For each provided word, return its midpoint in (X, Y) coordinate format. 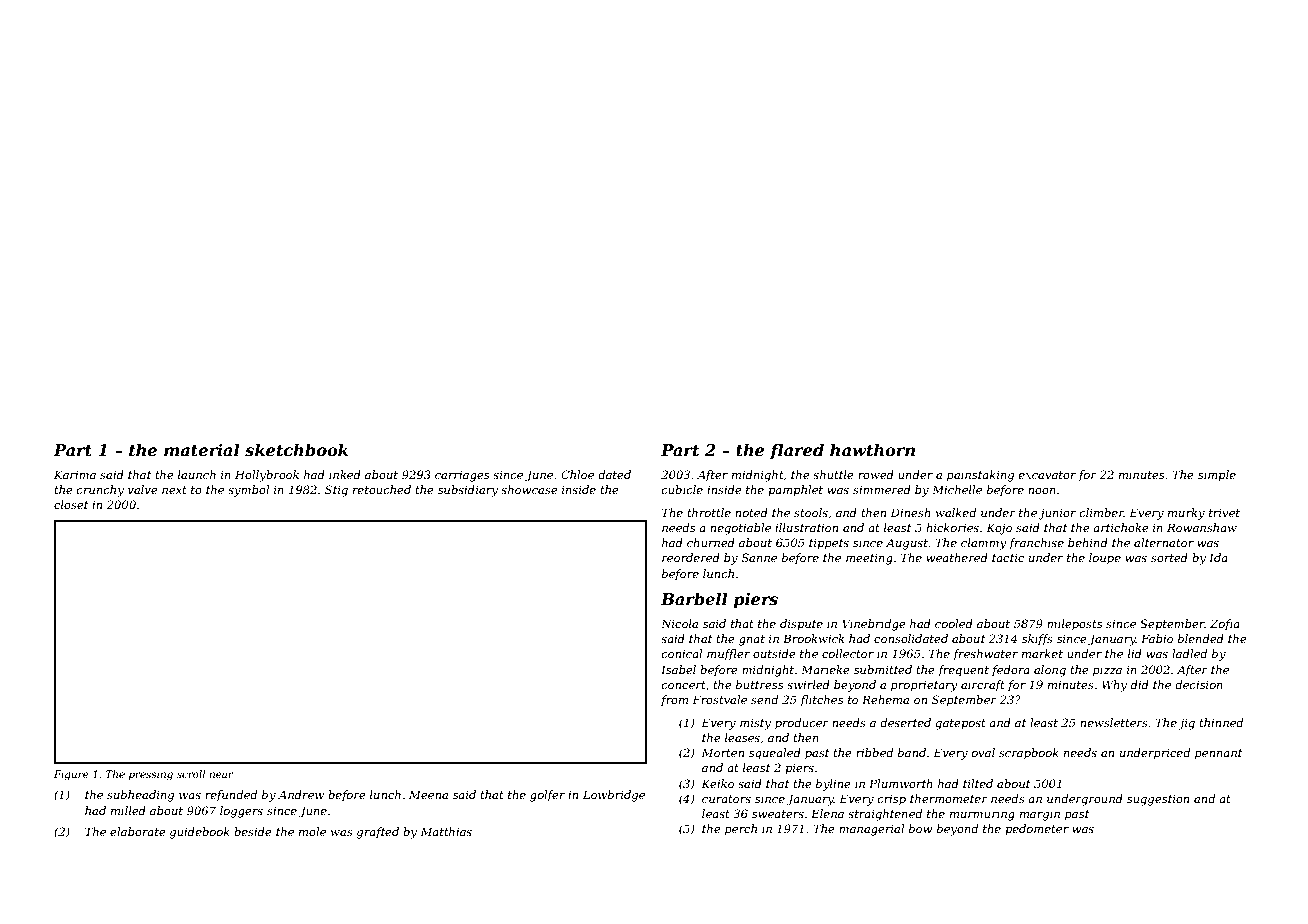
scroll (191, 774)
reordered (691, 557)
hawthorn (872, 449)
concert (683, 685)
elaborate (138, 831)
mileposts (1074, 625)
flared (797, 451)
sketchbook (296, 449)
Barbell (694, 598)
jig (1186, 724)
